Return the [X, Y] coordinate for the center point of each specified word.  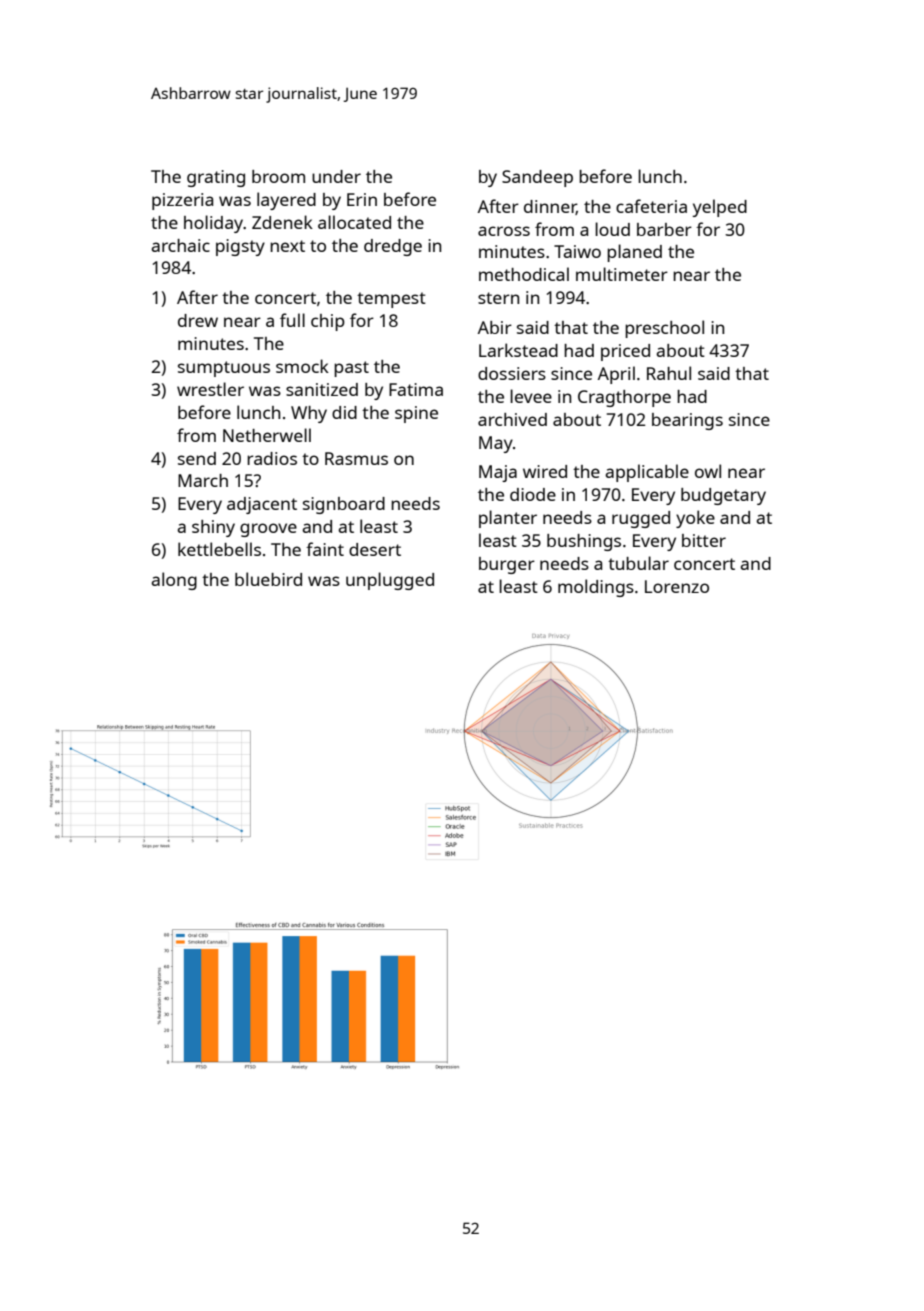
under [336, 176]
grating [216, 178]
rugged [641, 519]
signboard [344, 505]
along [174, 581]
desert [375, 549]
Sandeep [537, 178]
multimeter [622, 274]
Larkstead [518, 350]
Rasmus [356, 458]
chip [328, 322]
